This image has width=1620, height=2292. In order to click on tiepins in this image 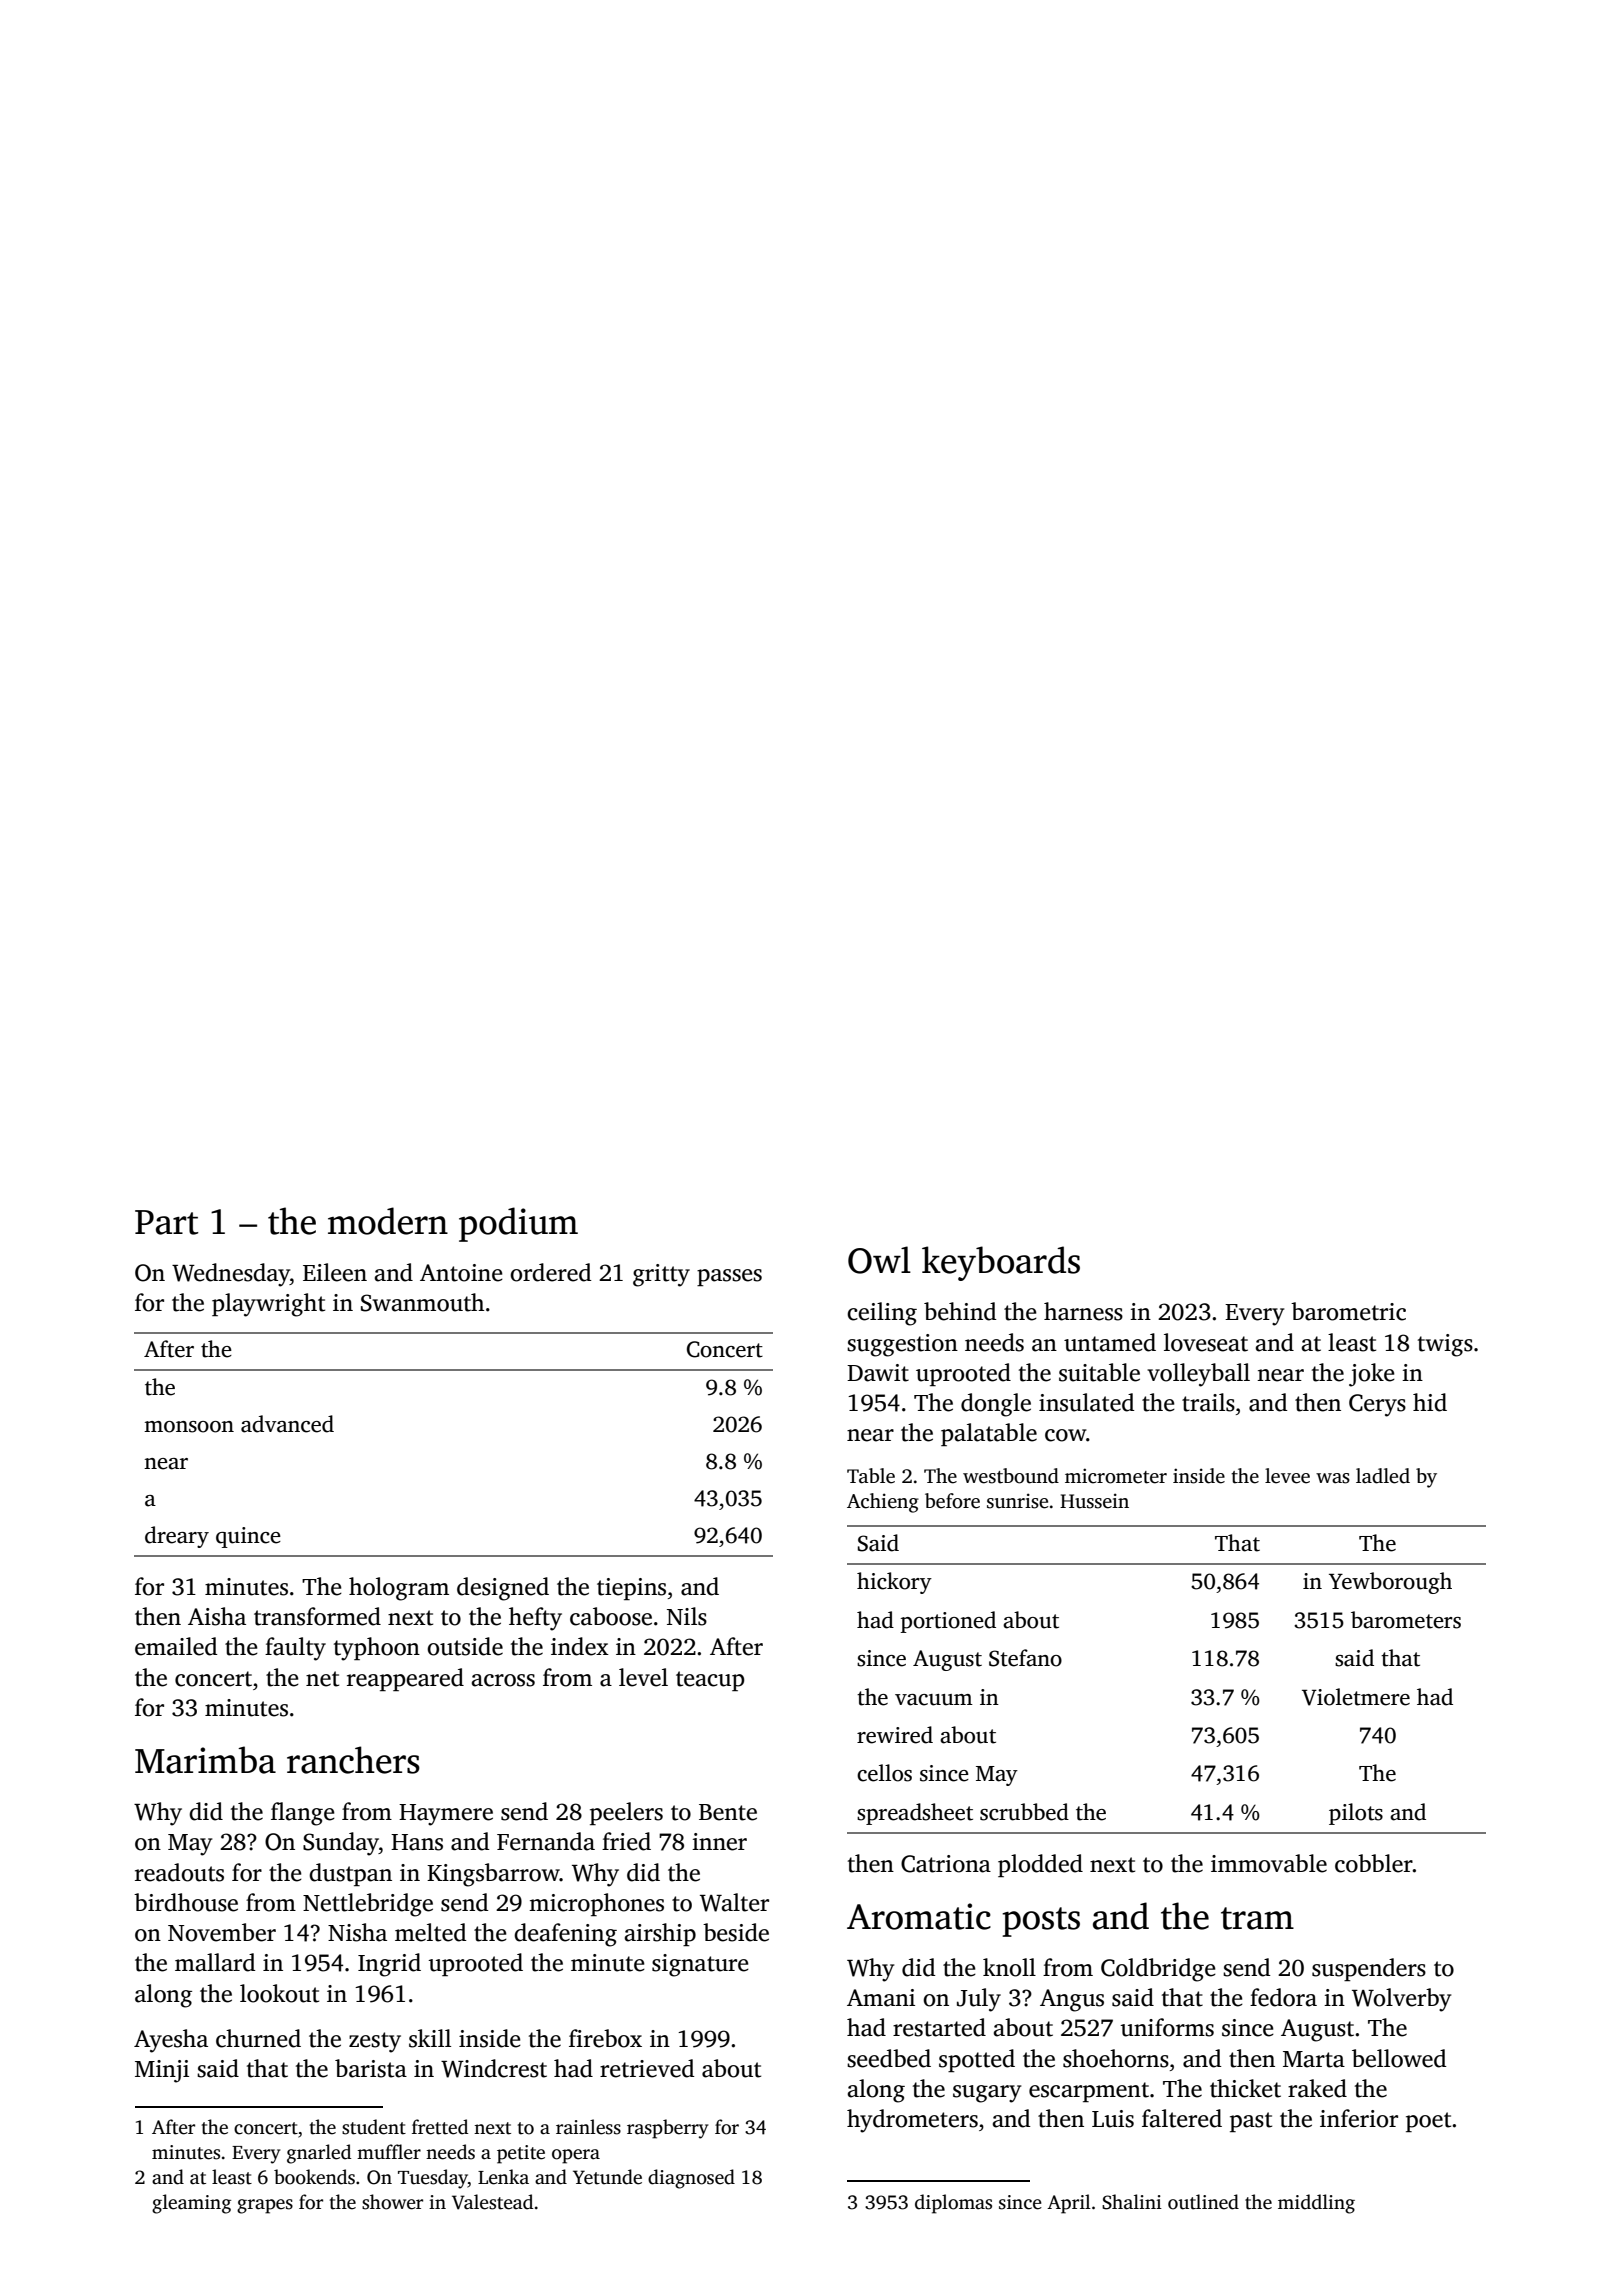, I will do `click(631, 1589)`.
